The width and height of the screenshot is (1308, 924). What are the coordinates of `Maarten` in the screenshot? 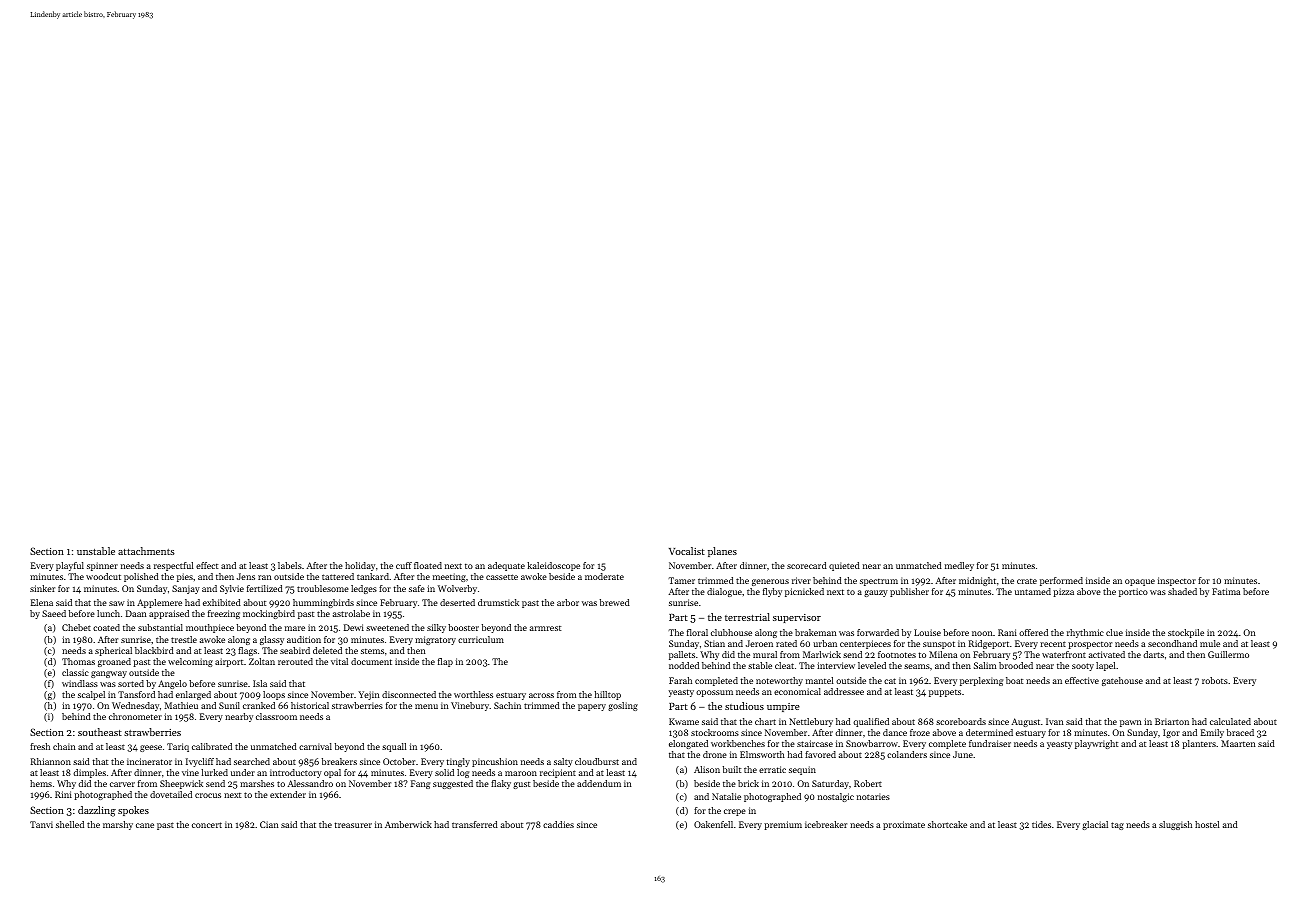 It's located at (1238, 743).
